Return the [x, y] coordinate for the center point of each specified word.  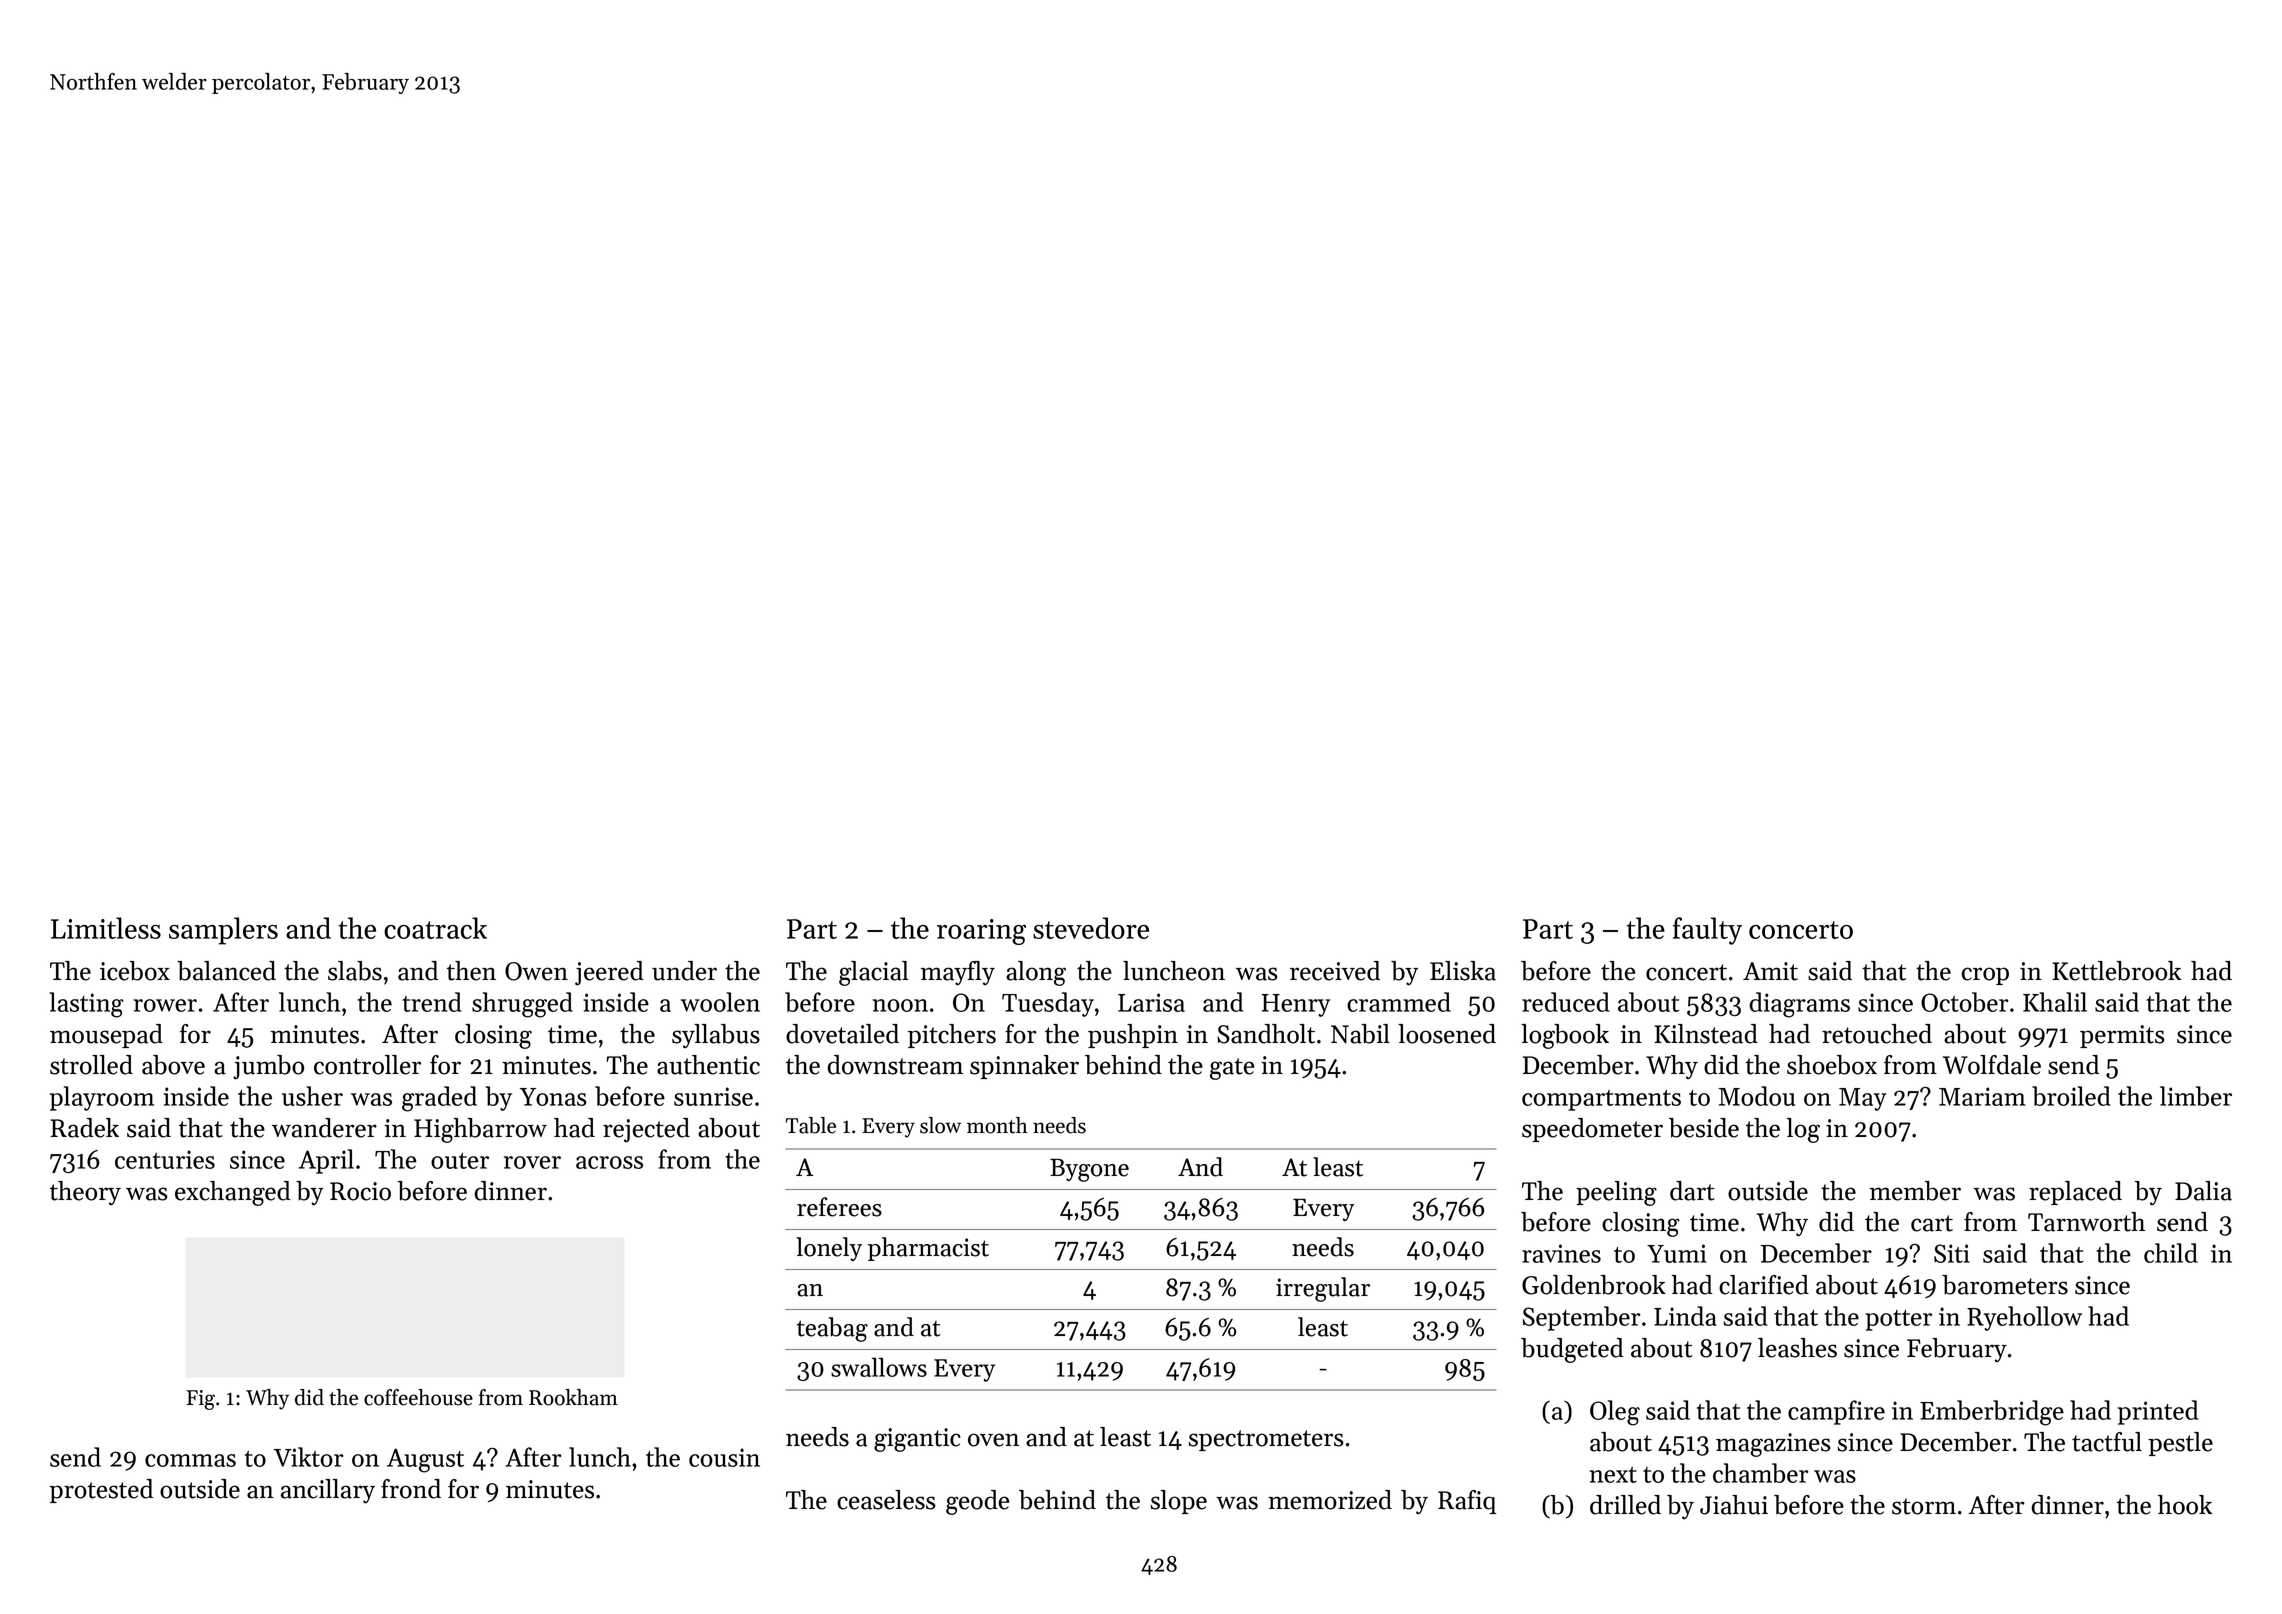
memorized [1330, 1500]
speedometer [1592, 1130]
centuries [165, 1159]
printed [2158, 1412]
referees [839, 1207]
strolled [91, 1065]
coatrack [435, 928]
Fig [200, 1400]
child [2171, 1253]
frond [411, 1489]
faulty [1707, 931]
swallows [879, 1367]
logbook [1565, 1036]
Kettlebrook [2116, 971]
